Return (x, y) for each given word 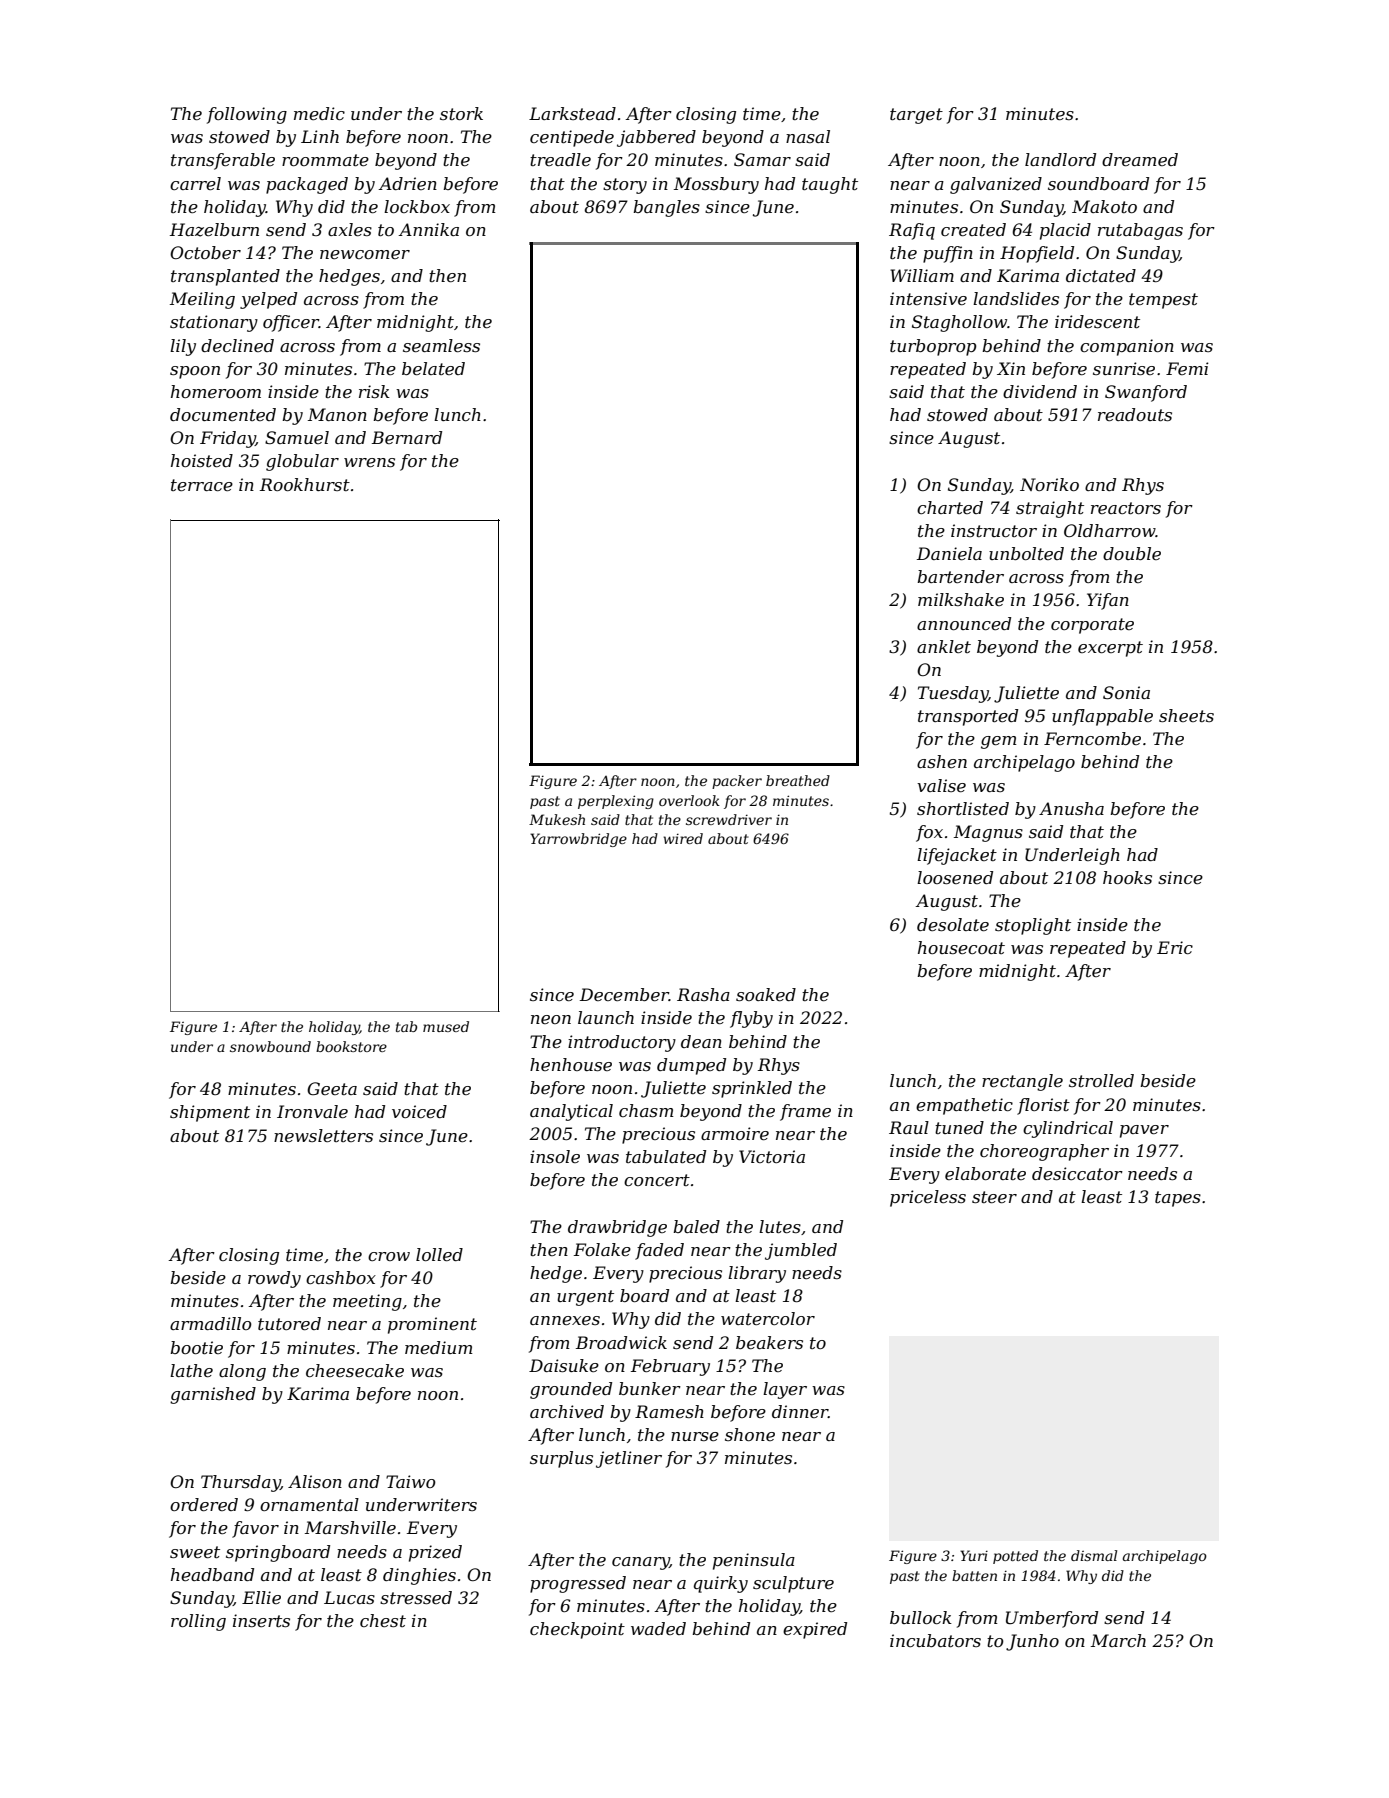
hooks (1127, 877)
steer (994, 1197)
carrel (195, 183)
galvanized (996, 185)
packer (737, 782)
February (670, 1367)
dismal (1094, 1555)
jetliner (629, 1459)
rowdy (274, 1279)
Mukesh (557, 819)
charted (950, 507)
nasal (808, 136)
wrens (369, 462)
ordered (204, 1504)
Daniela (949, 553)
